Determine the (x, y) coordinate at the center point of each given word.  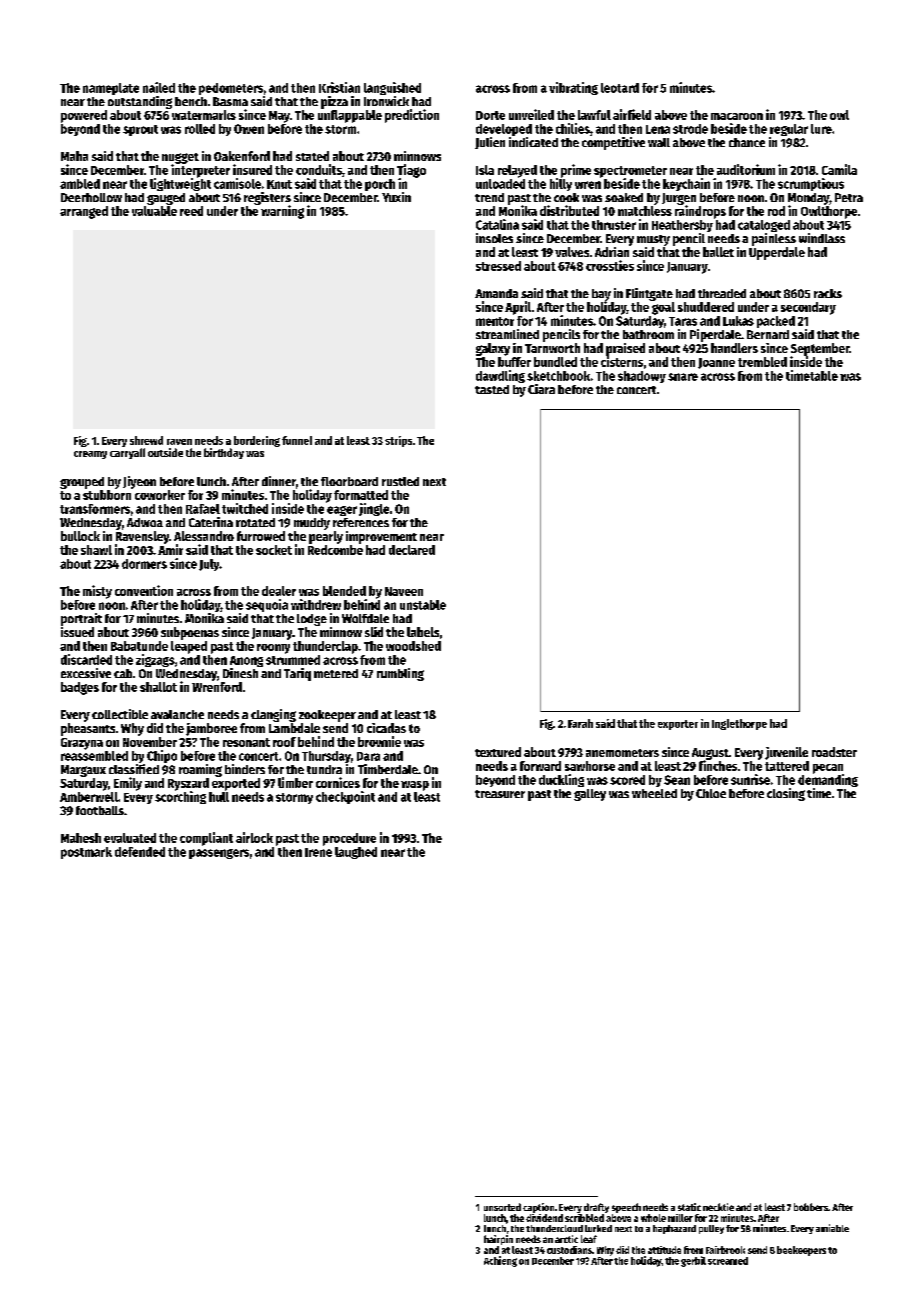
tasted (492, 389)
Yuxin (396, 197)
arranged (84, 212)
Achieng (500, 1261)
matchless (645, 211)
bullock (80, 536)
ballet (718, 252)
